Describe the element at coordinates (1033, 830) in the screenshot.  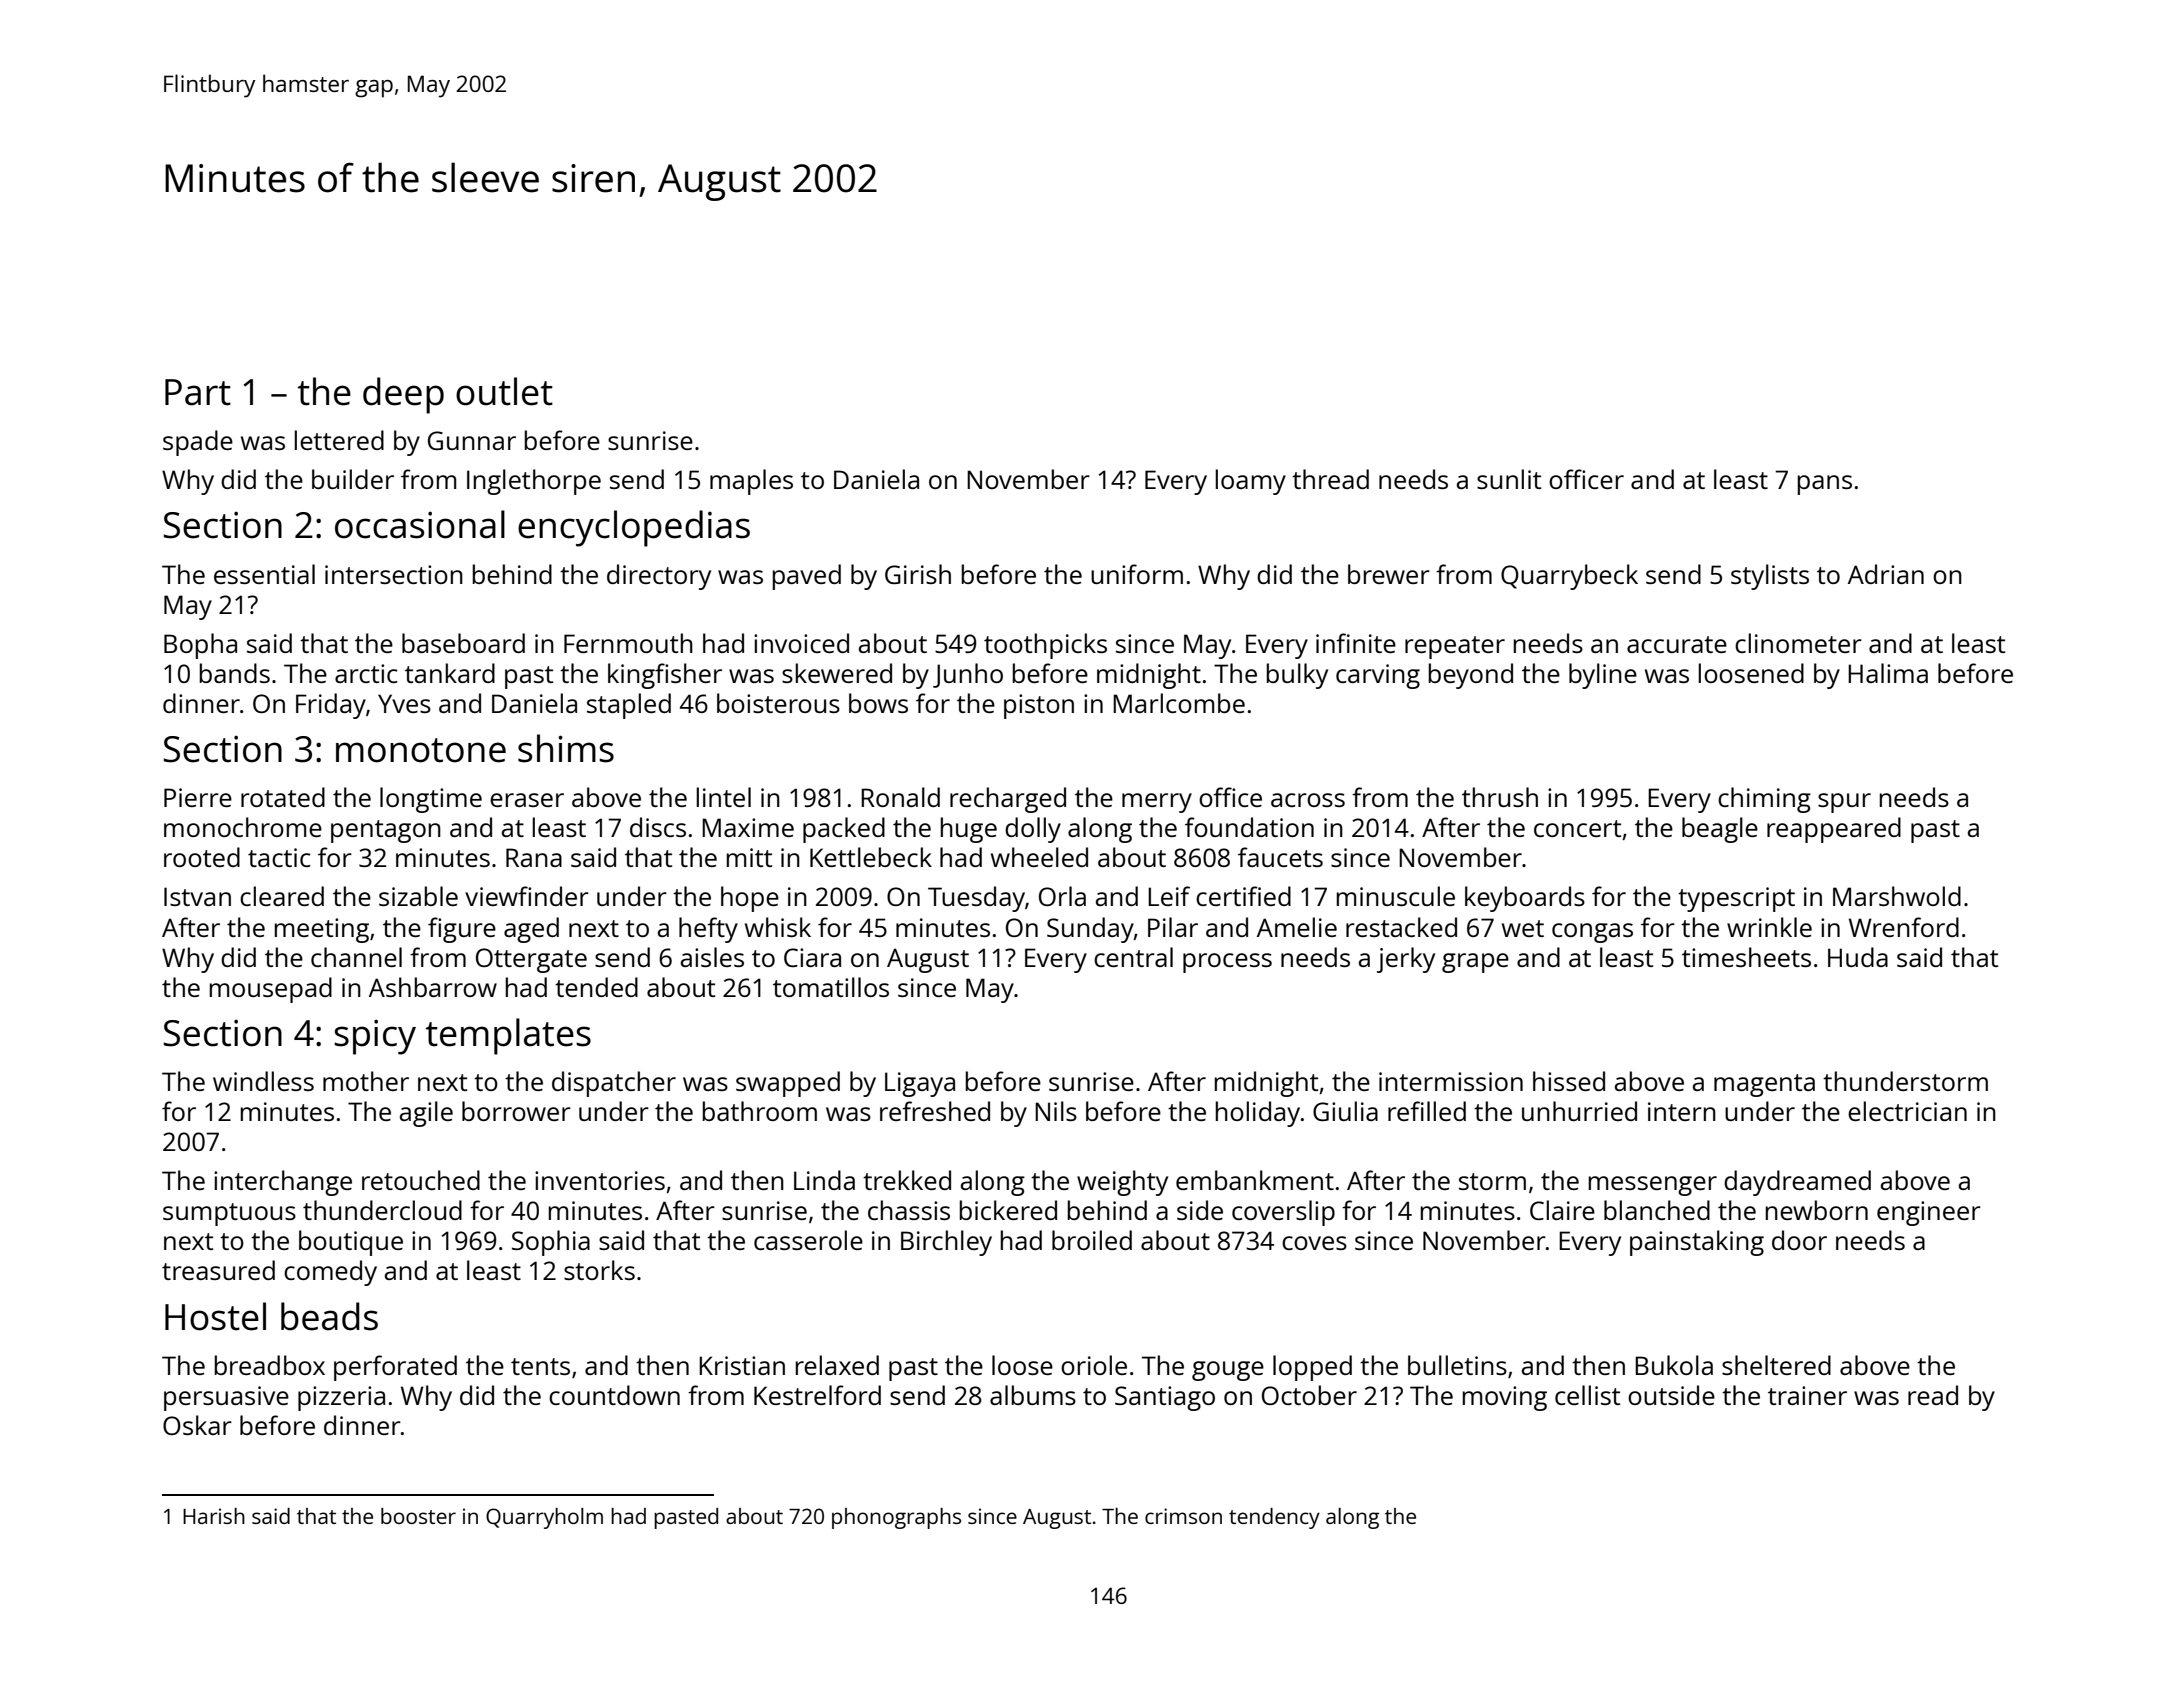
I see `dolly` at that location.
